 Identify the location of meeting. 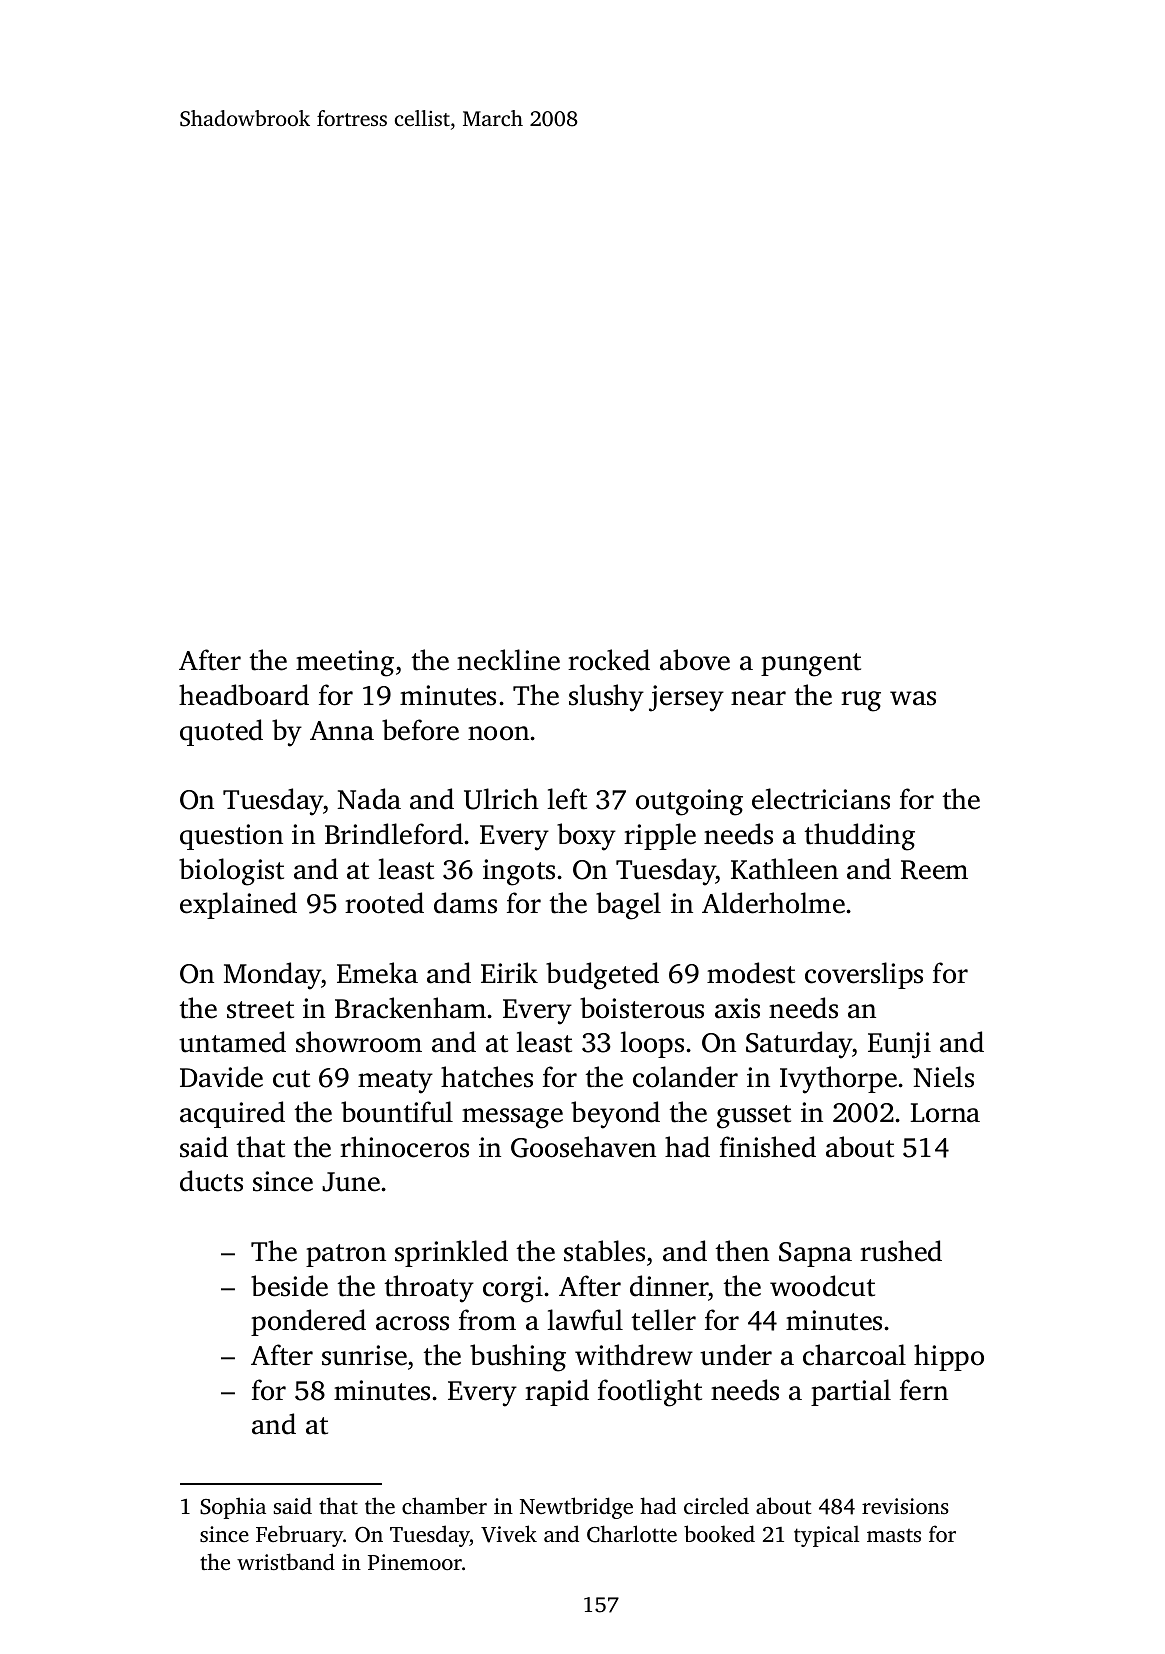
(345, 663).
